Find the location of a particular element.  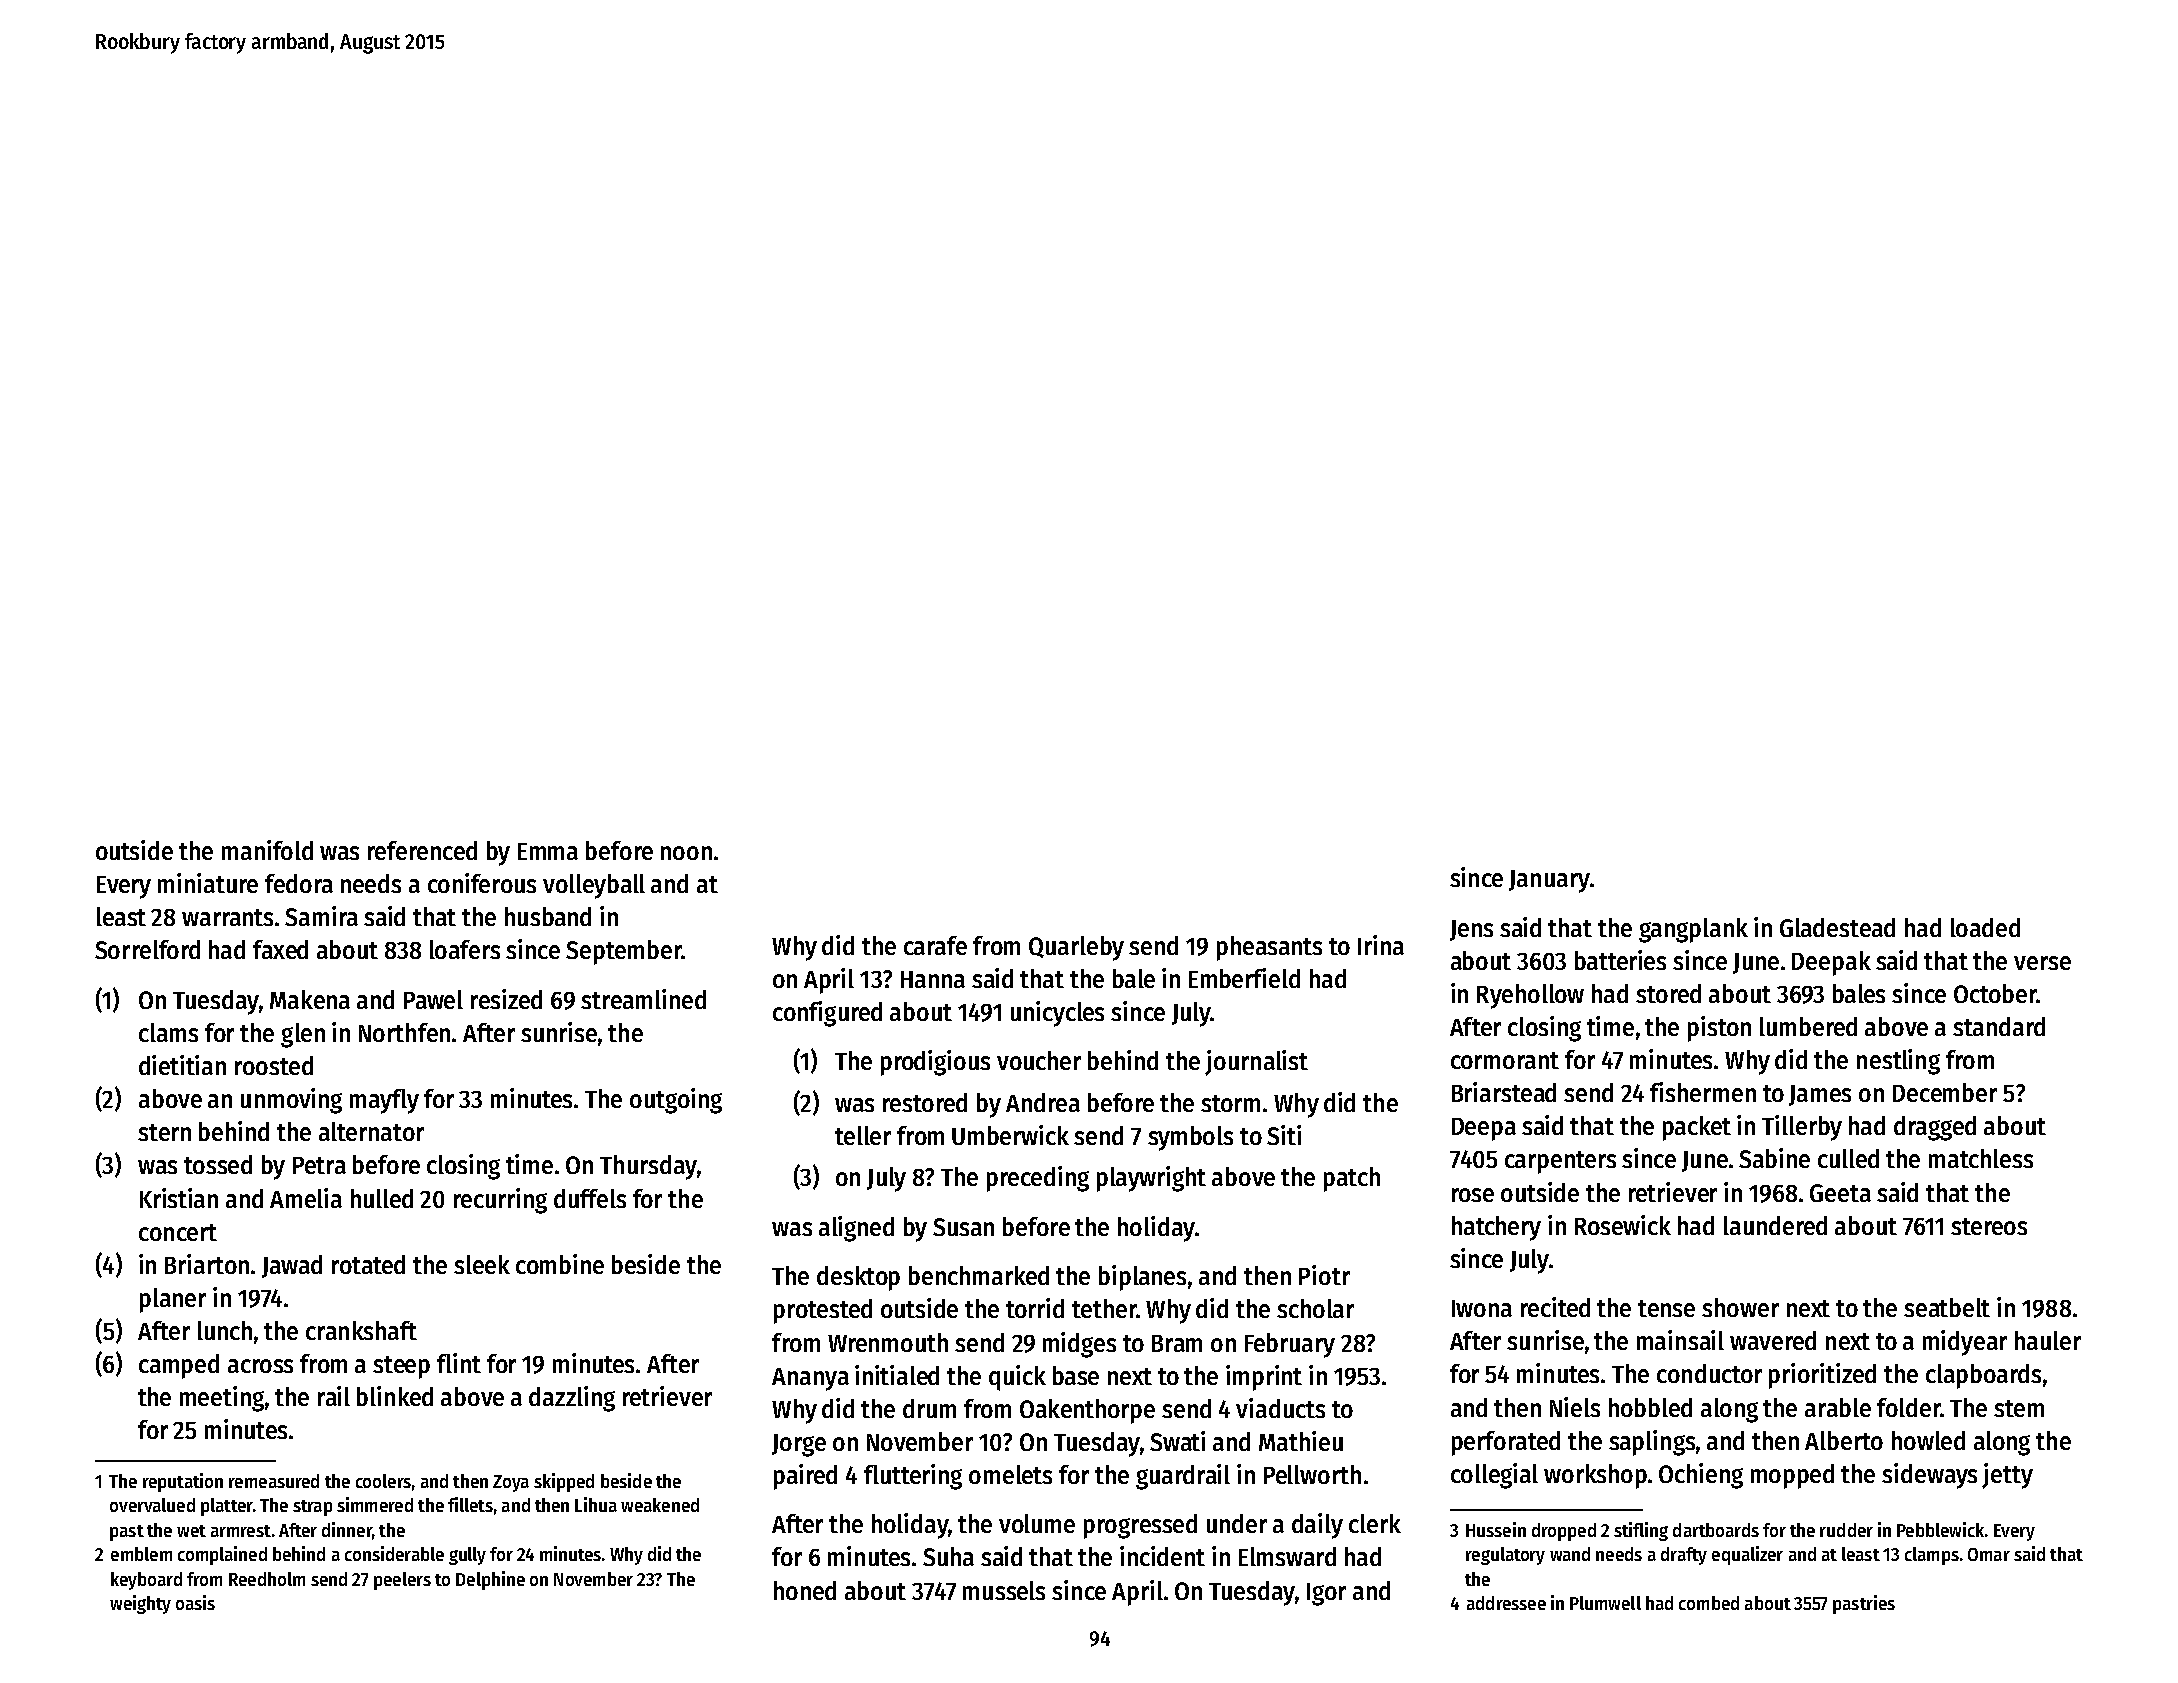

noon is located at coordinates (686, 853).
